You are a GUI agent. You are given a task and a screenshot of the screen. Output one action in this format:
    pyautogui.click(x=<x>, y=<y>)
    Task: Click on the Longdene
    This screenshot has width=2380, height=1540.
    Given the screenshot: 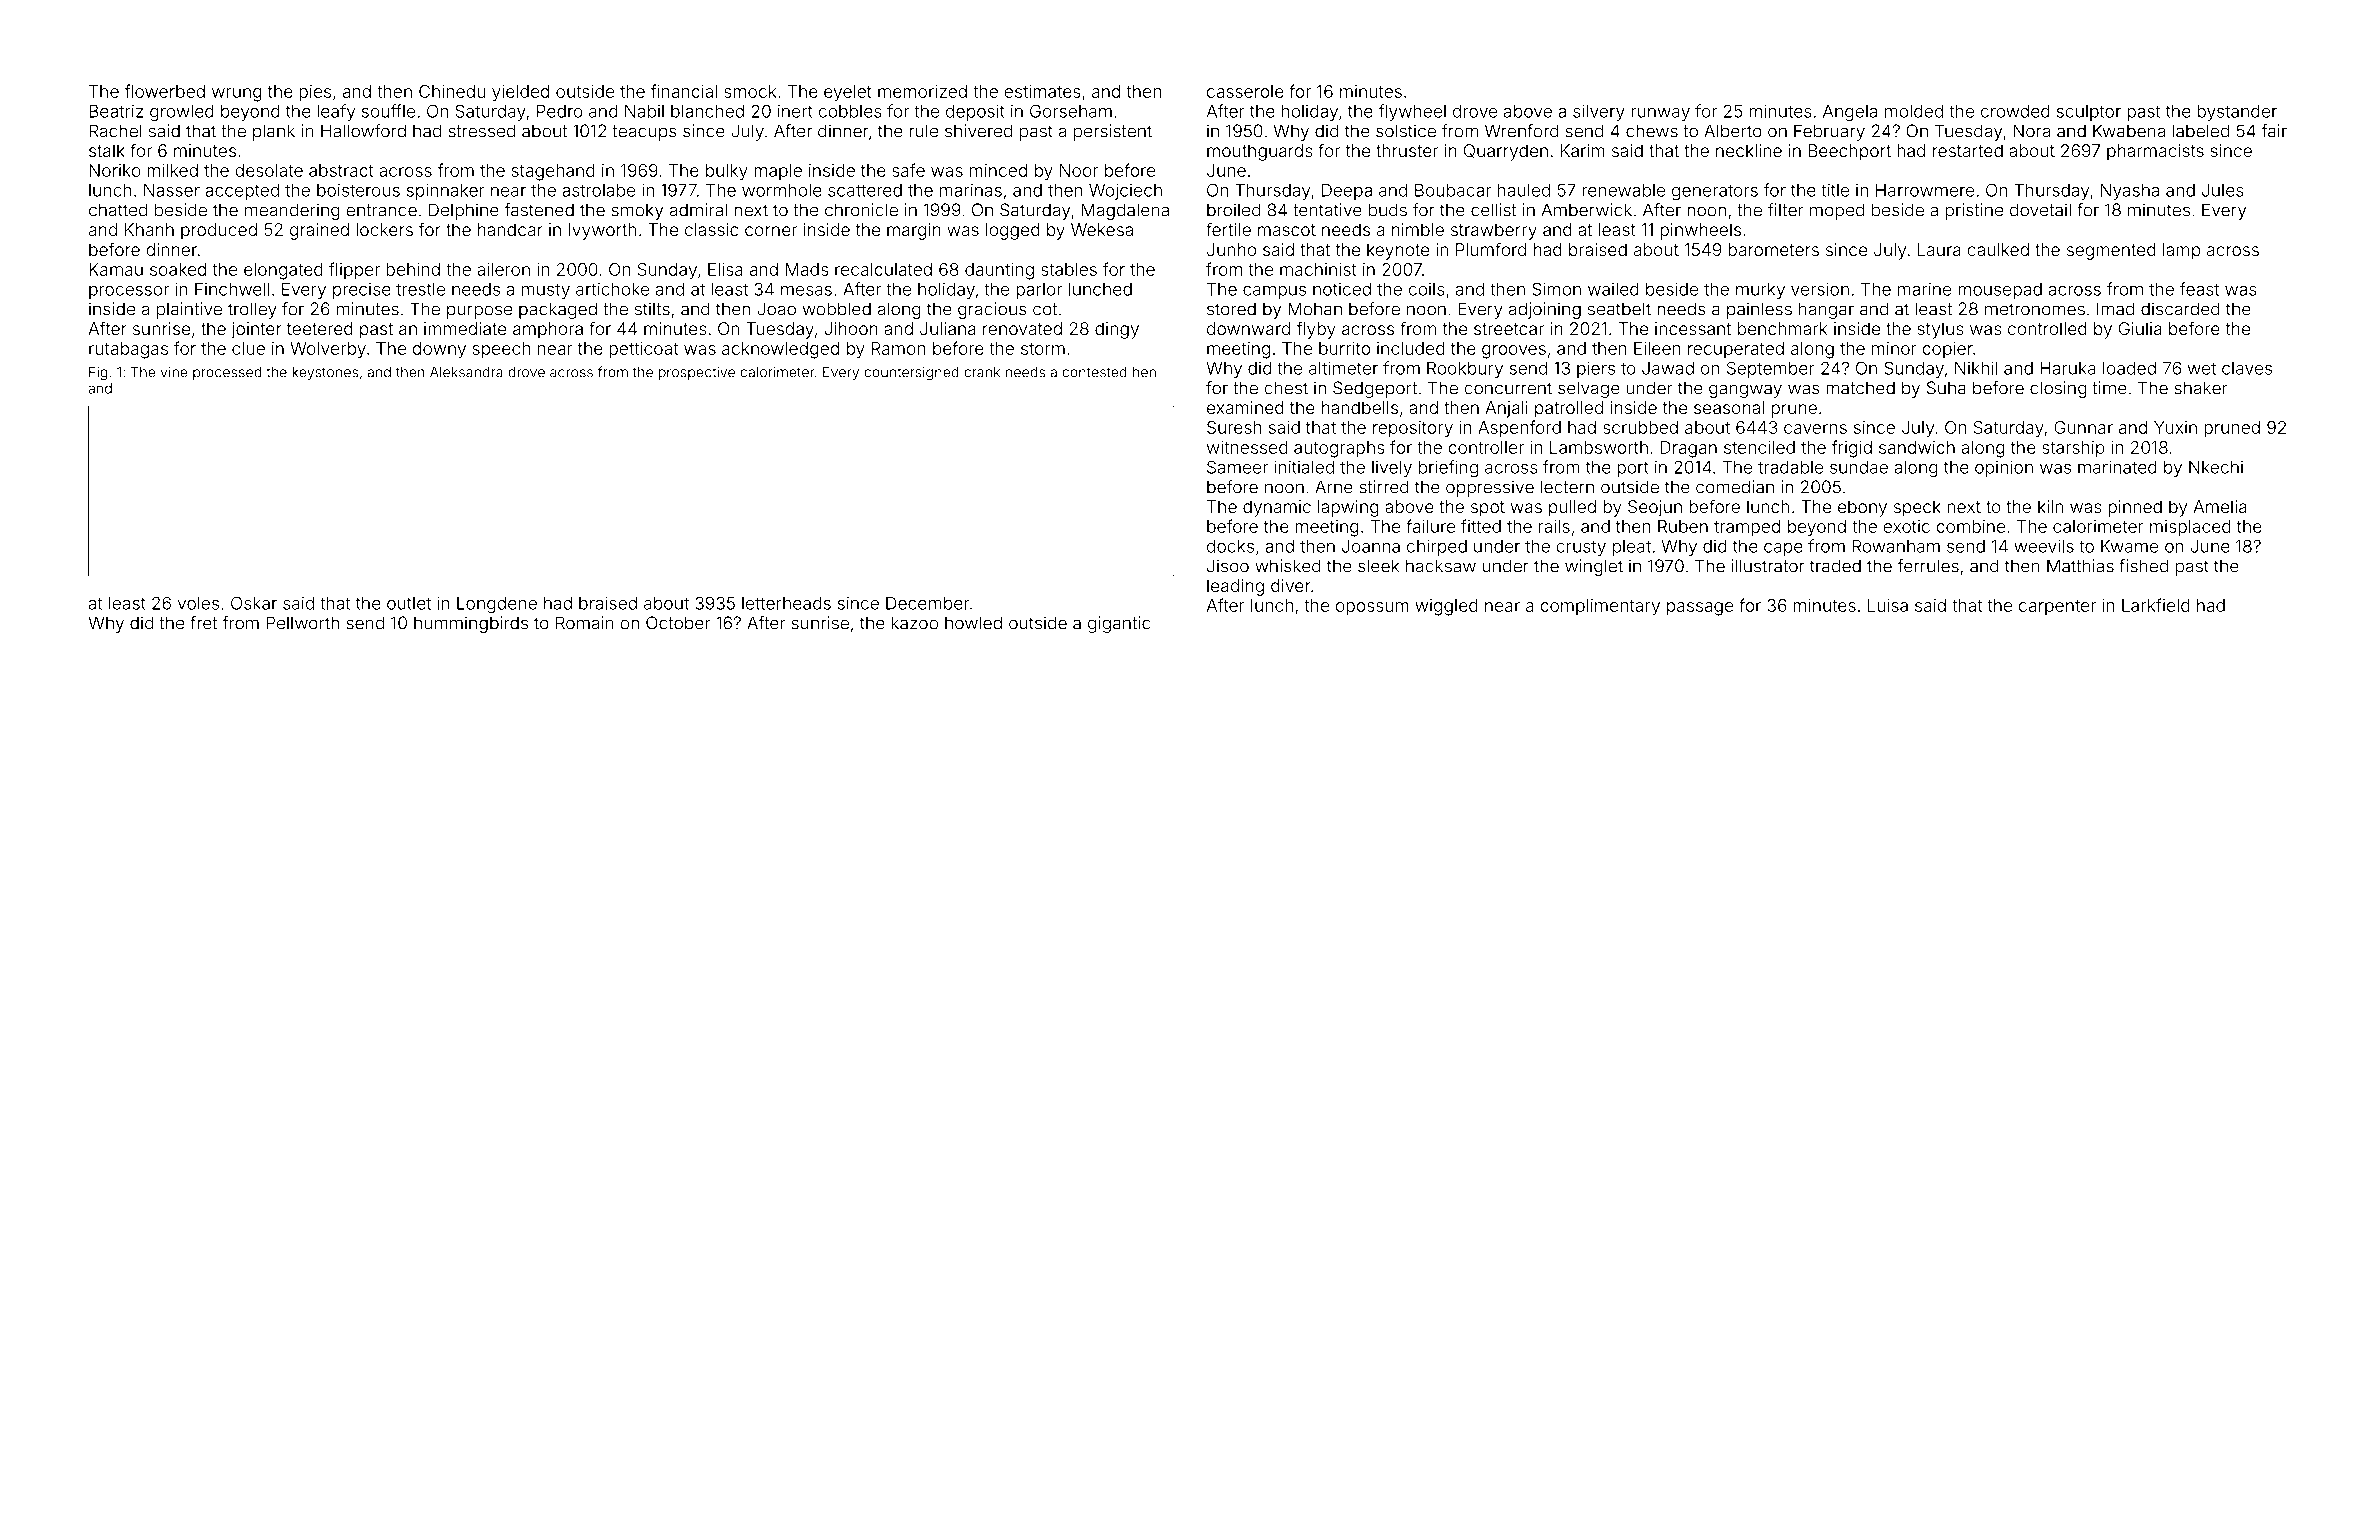 What is the action you would take?
    pyautogui.click(x=497, y=605)
